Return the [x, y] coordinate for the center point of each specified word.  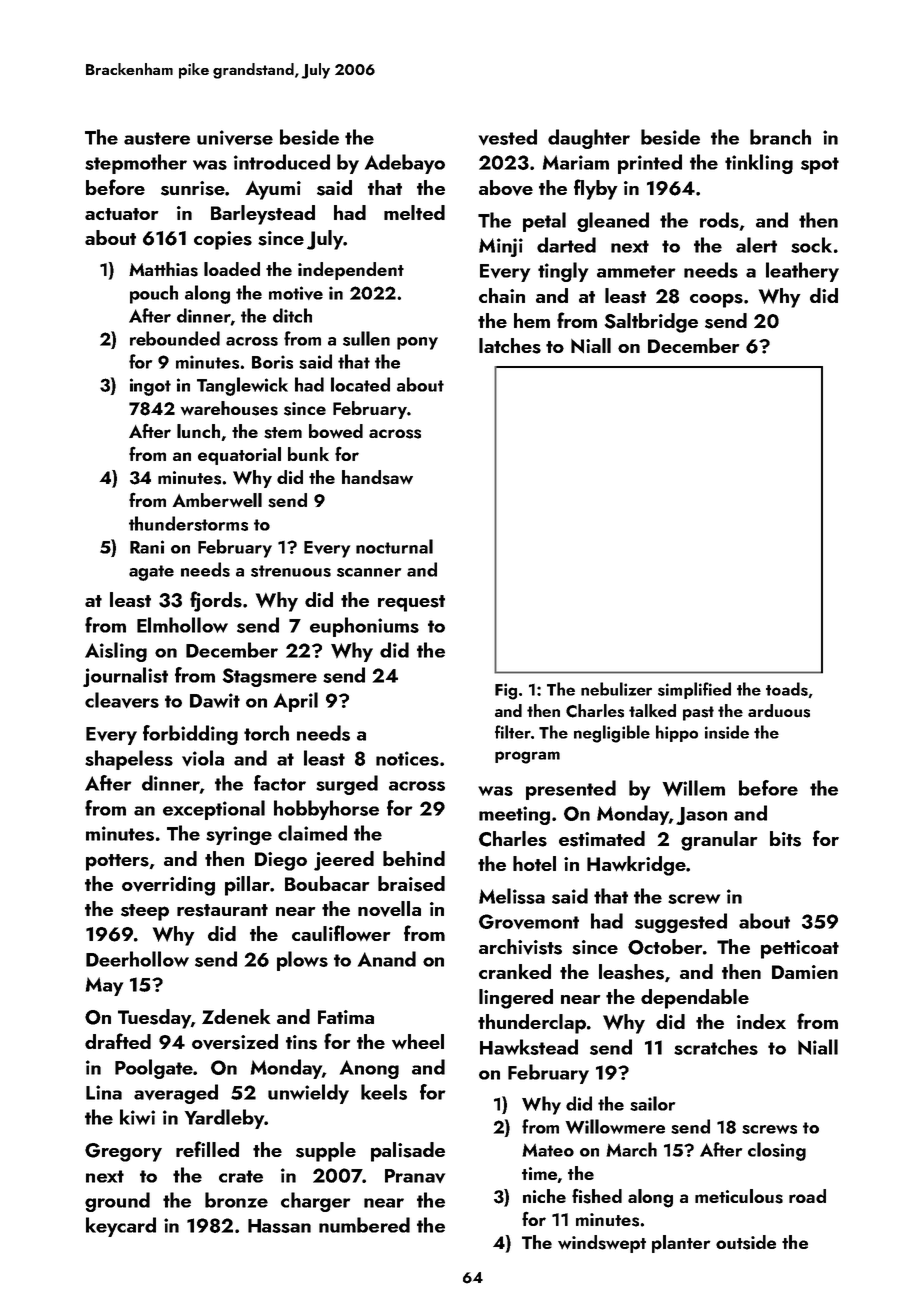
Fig [506, 691]
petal [544, 222]
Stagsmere [269, 677]
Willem [693, 788]
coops [716, 300]
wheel [418, 1041]
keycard [121, 1227]
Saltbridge [651, 323]
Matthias [163, 269]
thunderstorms [188, 523]
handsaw [377, 477]
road [807, 1196]
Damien [805, 972]
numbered [364, 1225]
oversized [235, 1042]
